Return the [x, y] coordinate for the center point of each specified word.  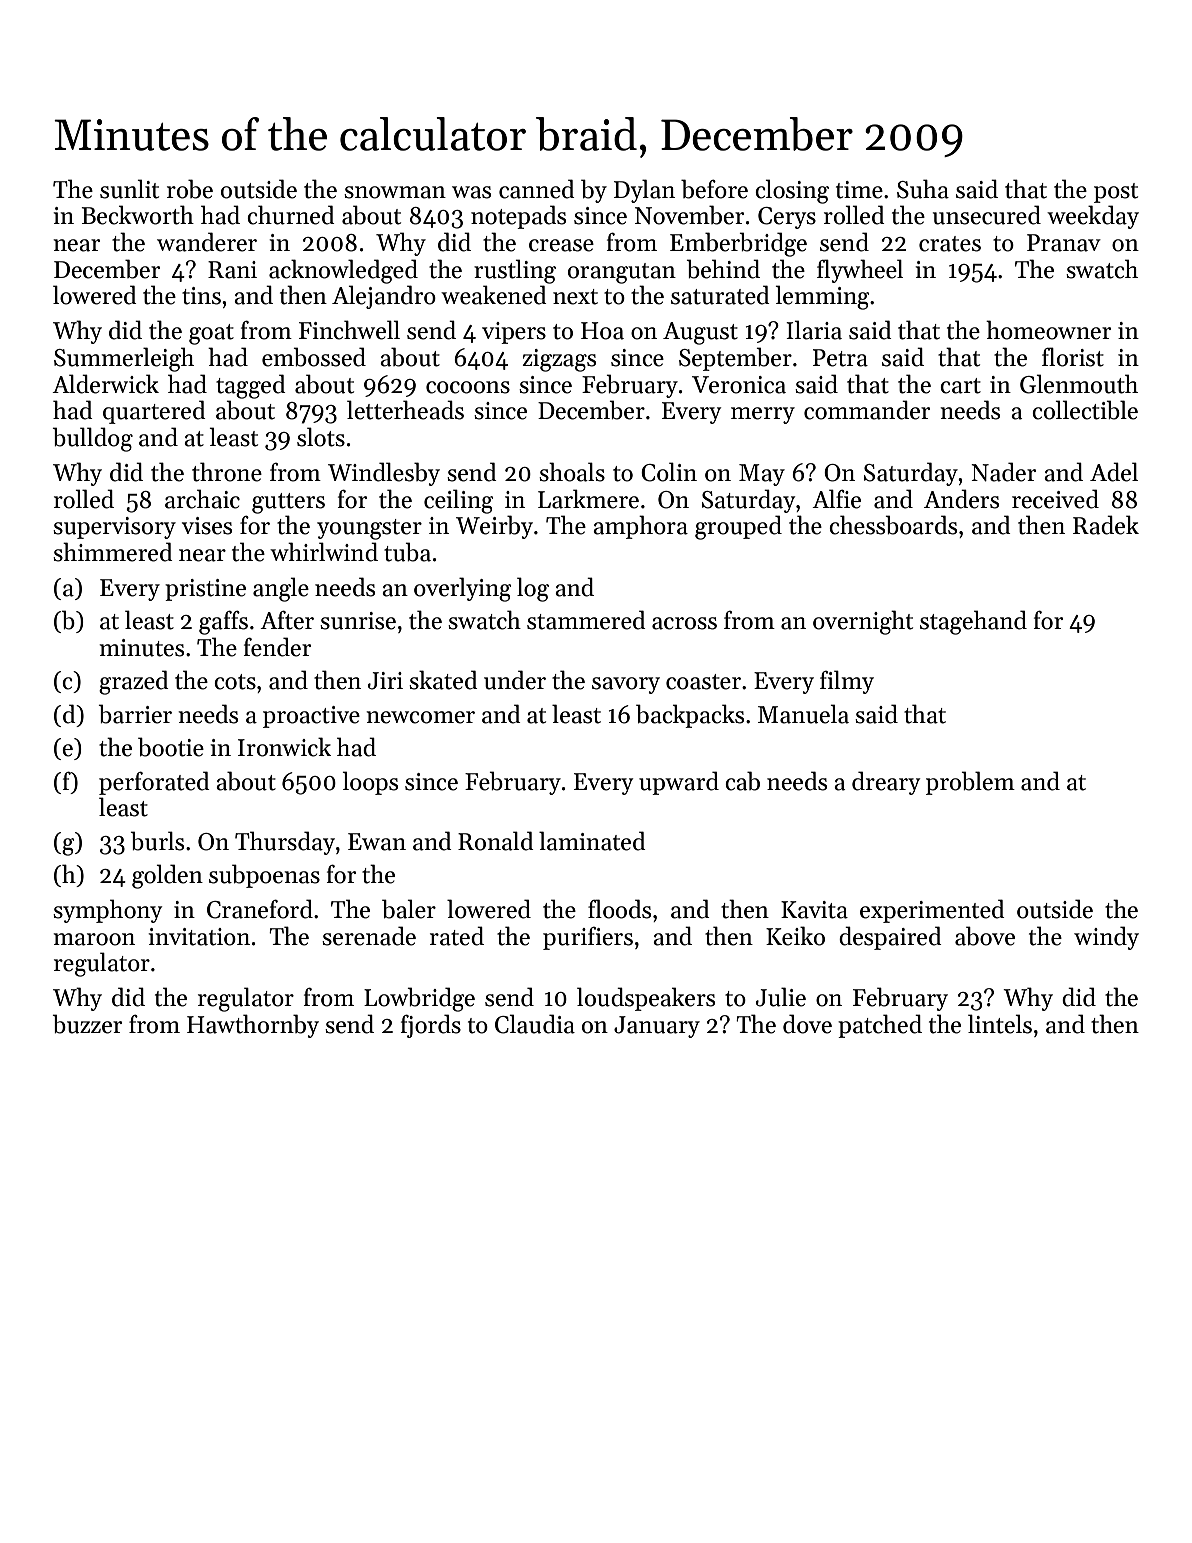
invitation [199, 937]
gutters [288, 503]
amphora [640, 527]
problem [970, 783]
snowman [395, 192]
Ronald [496, 841]
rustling [515, 271]
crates [950, 244]
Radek [1106, 525]
